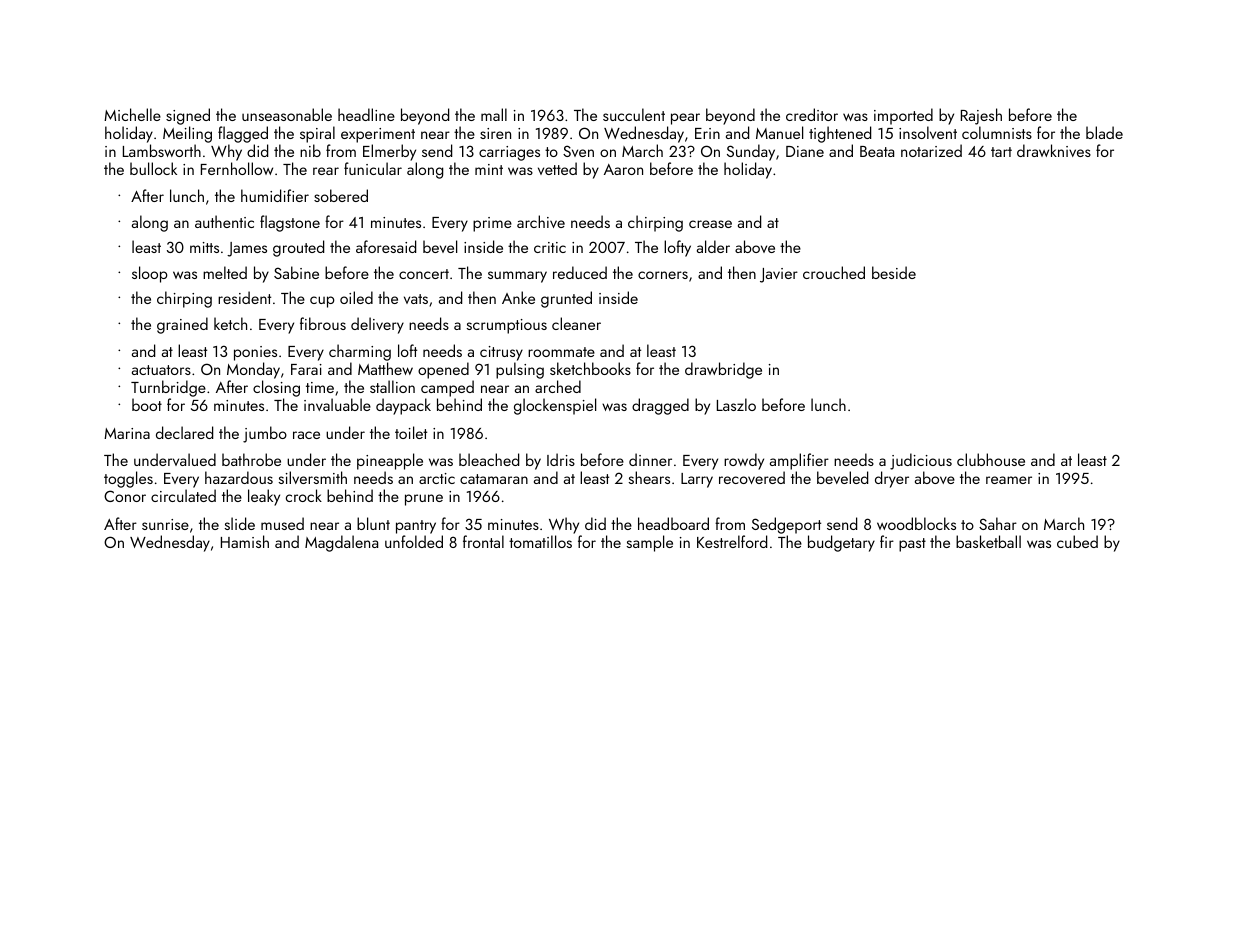 The width and height of the document is (1233, 952). What do you see at coordinates (841, 543) in the document?
I see `budgetary` at bounding box center [841, 543].
